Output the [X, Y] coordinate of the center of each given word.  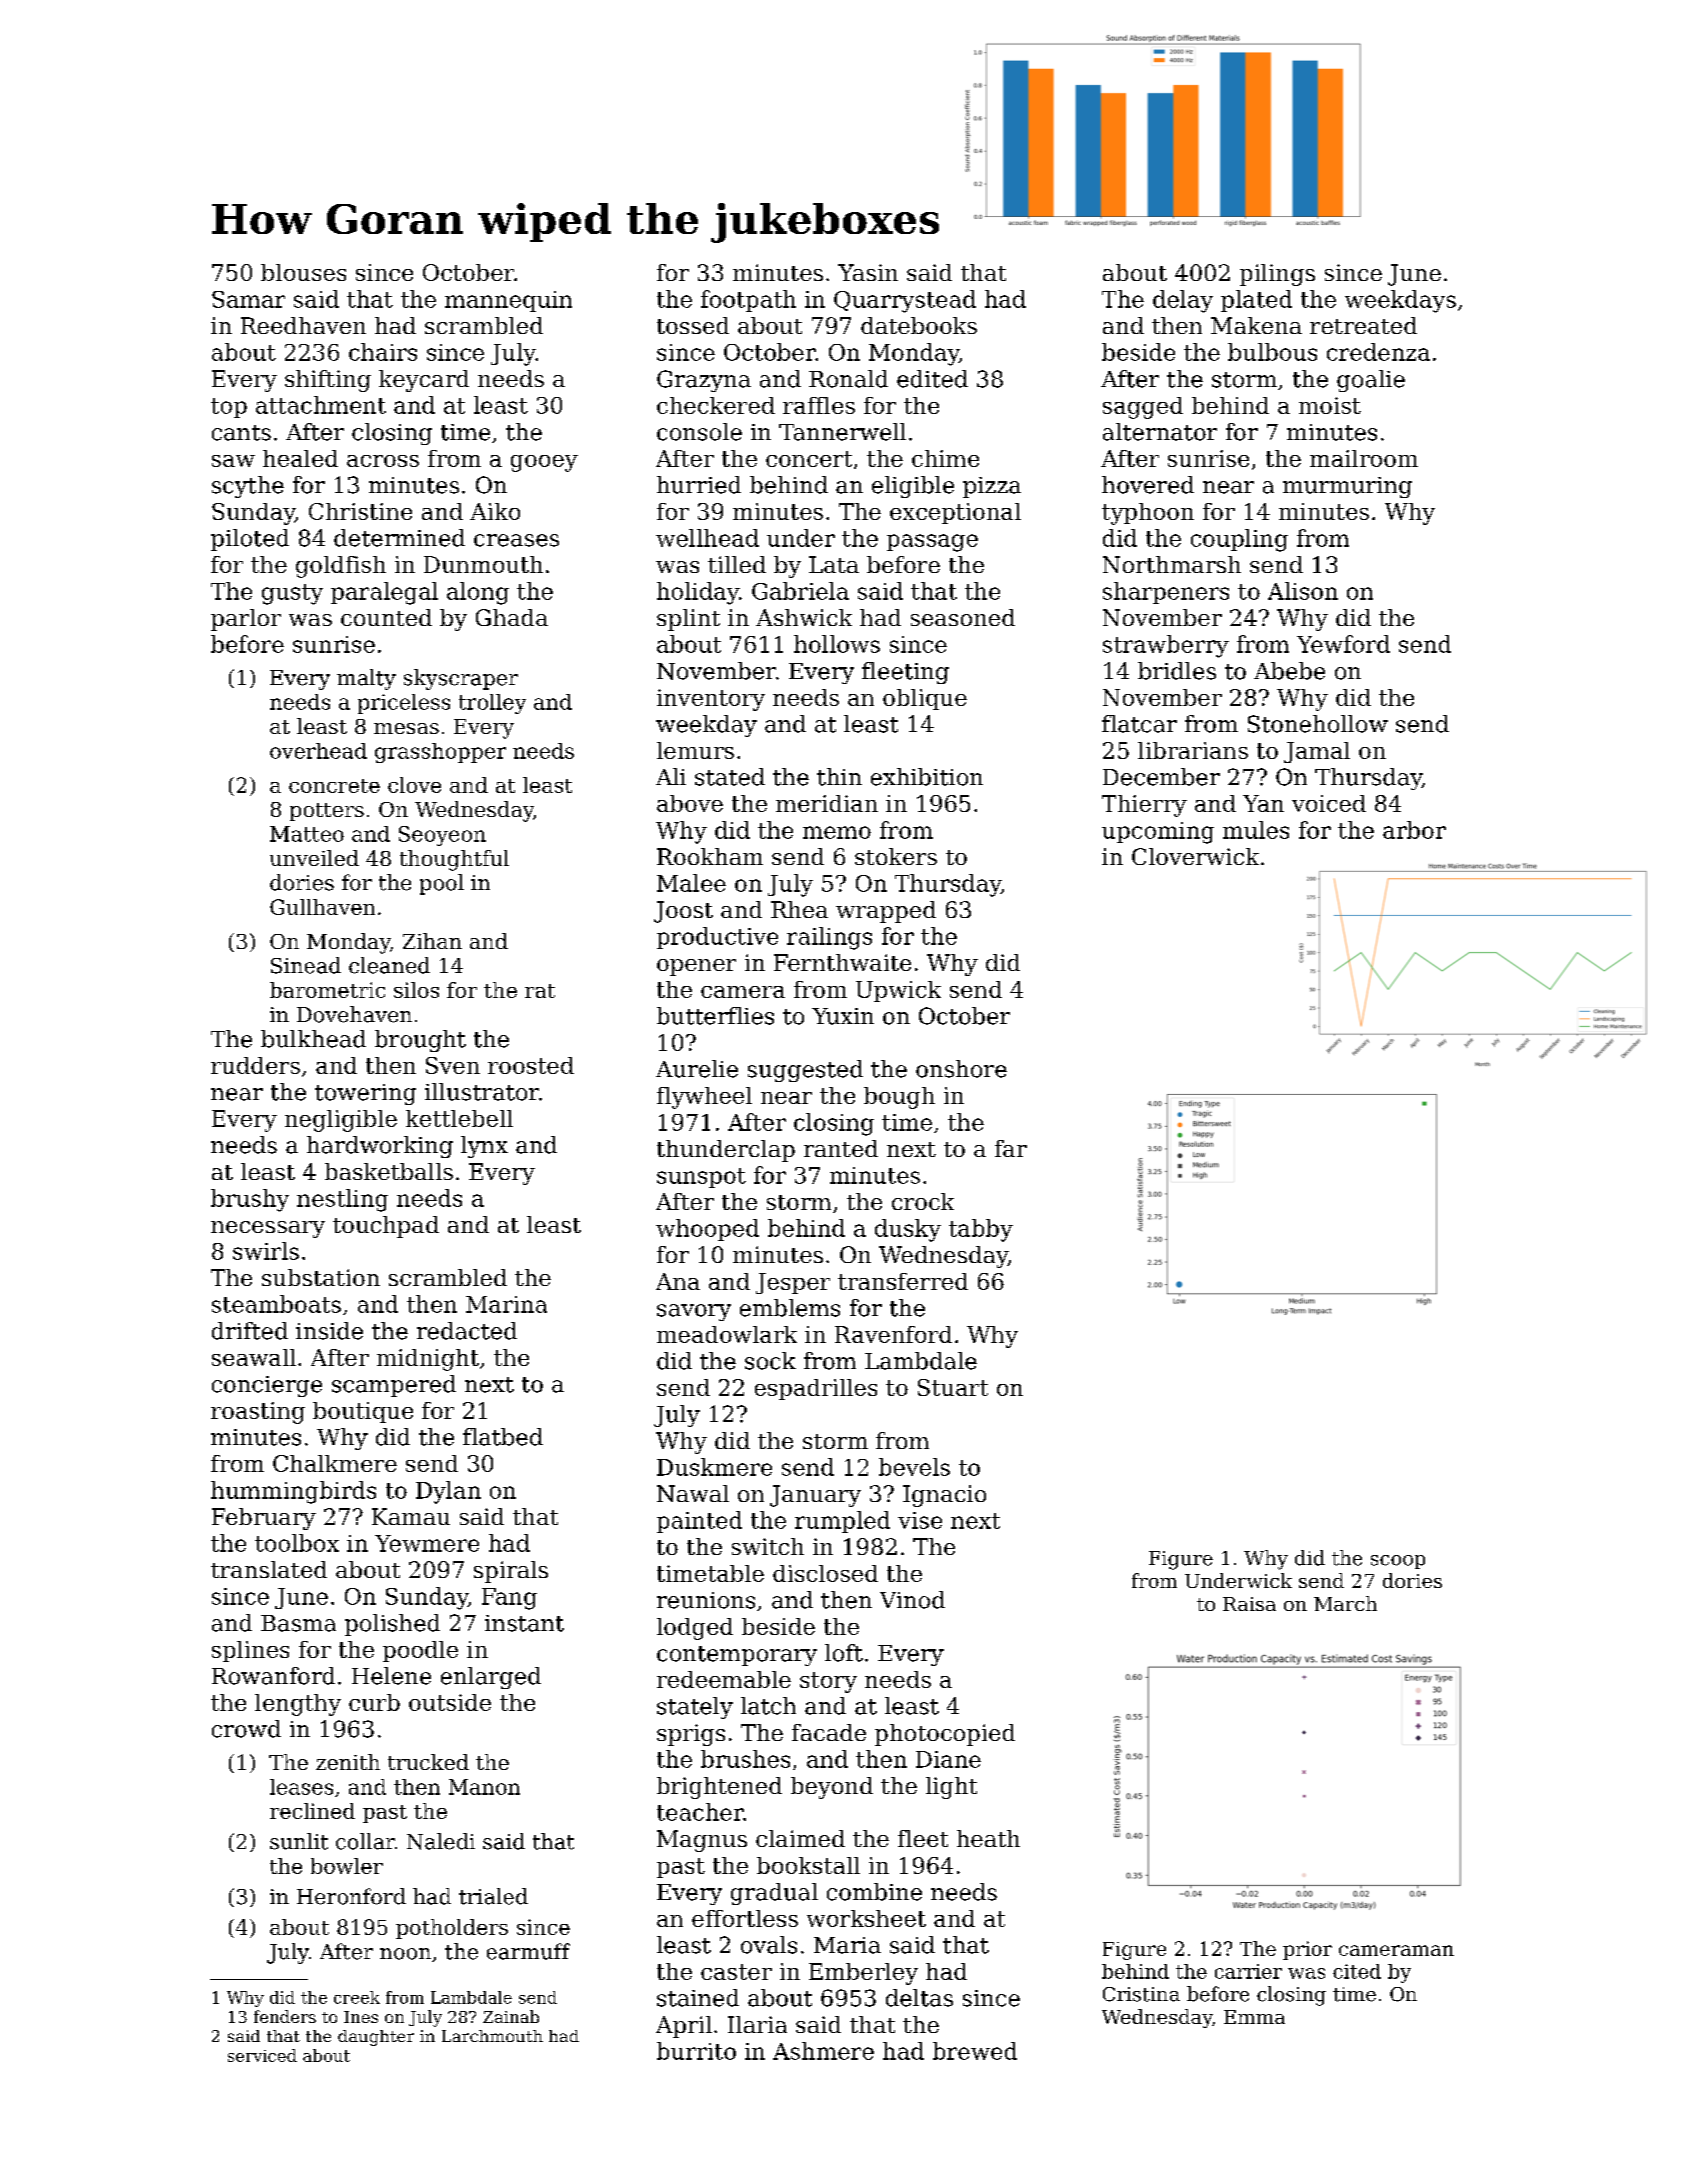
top [229, 408]
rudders [255, 1065]
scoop [1398, 1562]
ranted [841, 1148]
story [828, 1682]
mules [1256, 830]
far [1011, 1148]
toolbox [297, 1543]
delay [1183, 301]
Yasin [868, 272]
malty [366, 679]
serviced [262, 2055]
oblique [925, 699]
